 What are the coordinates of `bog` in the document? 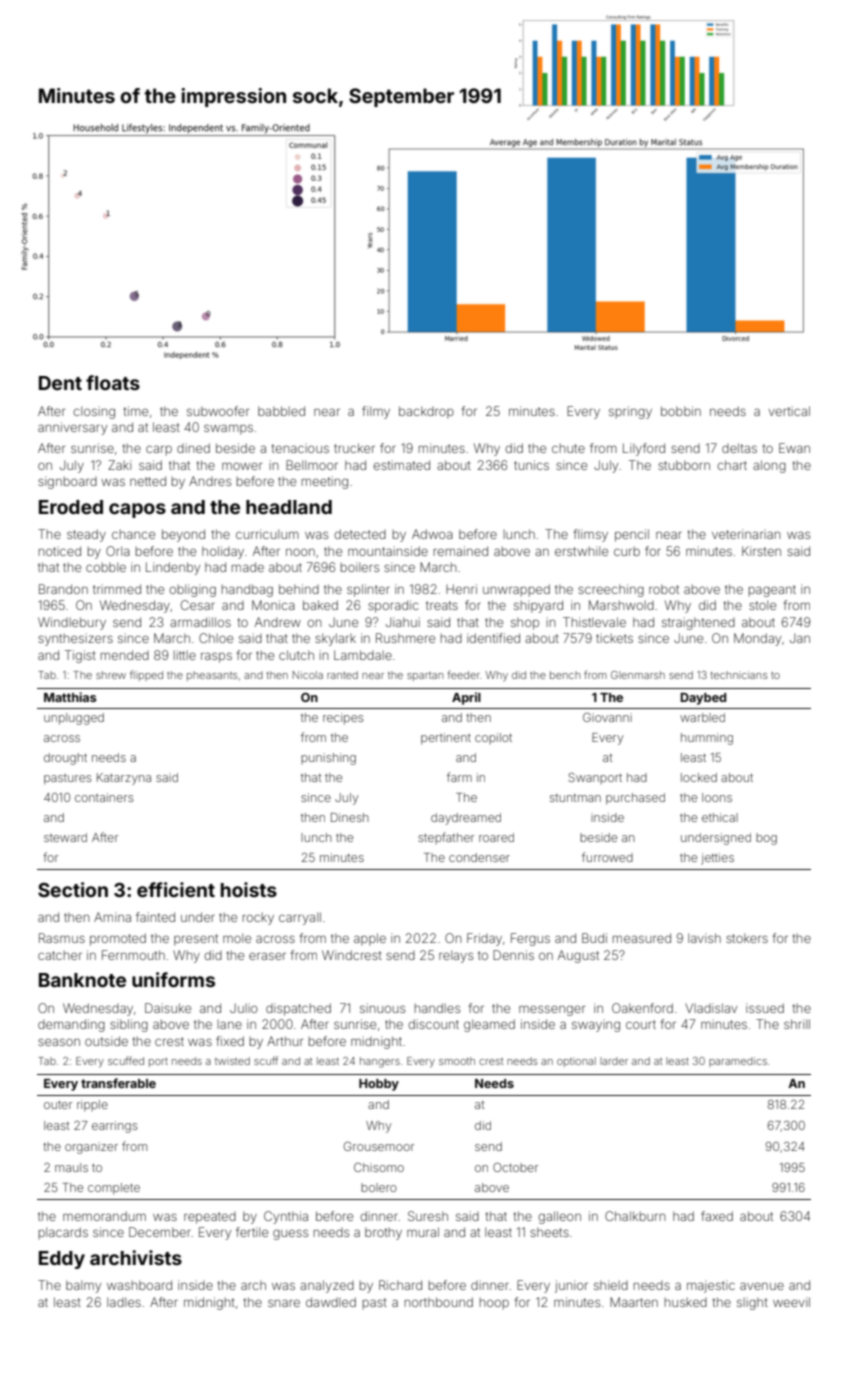 It's located at (766, 839).
